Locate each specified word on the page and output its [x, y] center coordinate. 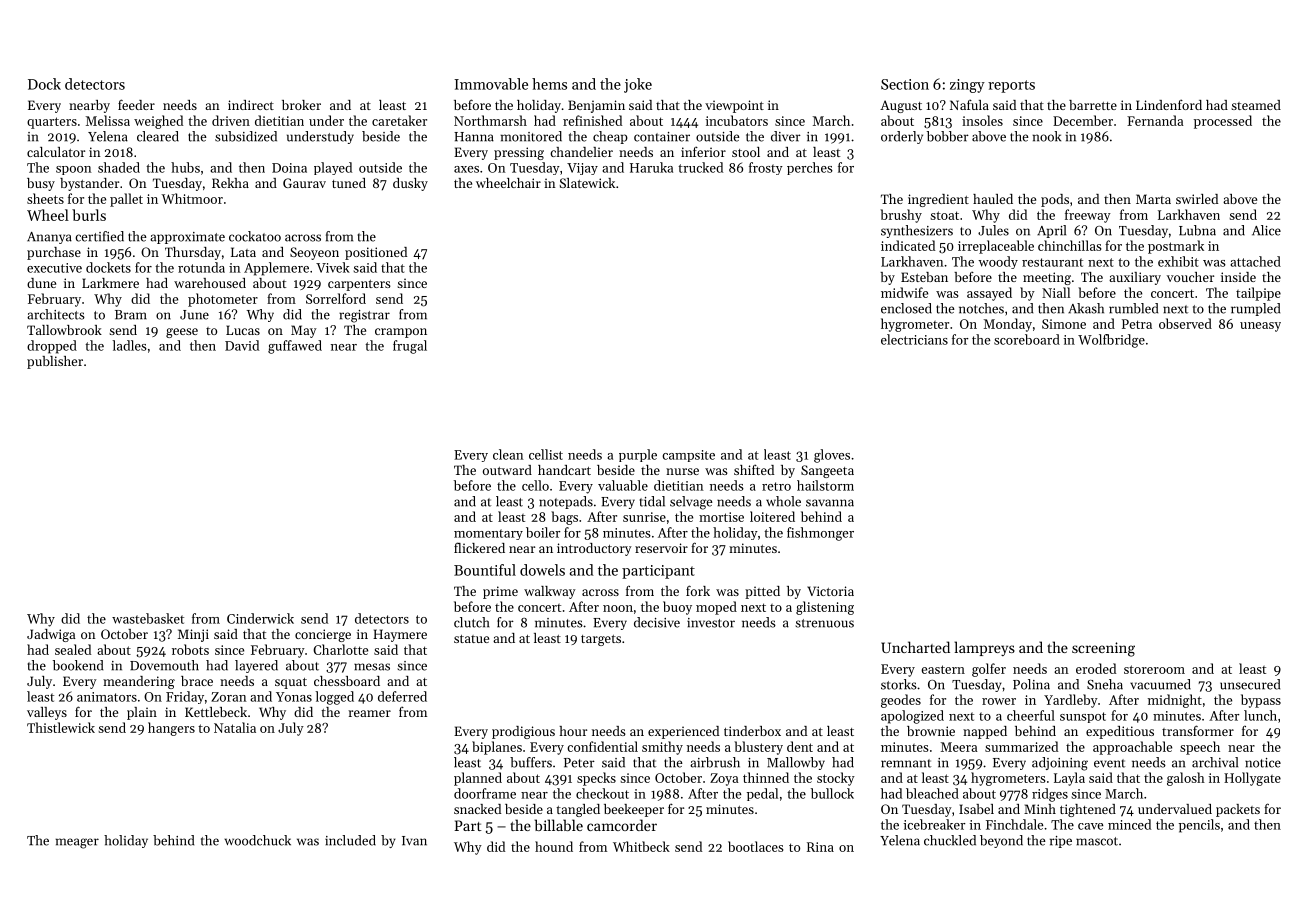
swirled [1197, 199]
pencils [1199, 826]
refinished [592, 120]
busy [41, 184]
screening [1103, 649]
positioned [376, 253]
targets [601, 640]
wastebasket [148, 618]
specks [596, 779]
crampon [401, 333]
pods [1055, 200]
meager [77, 843]
